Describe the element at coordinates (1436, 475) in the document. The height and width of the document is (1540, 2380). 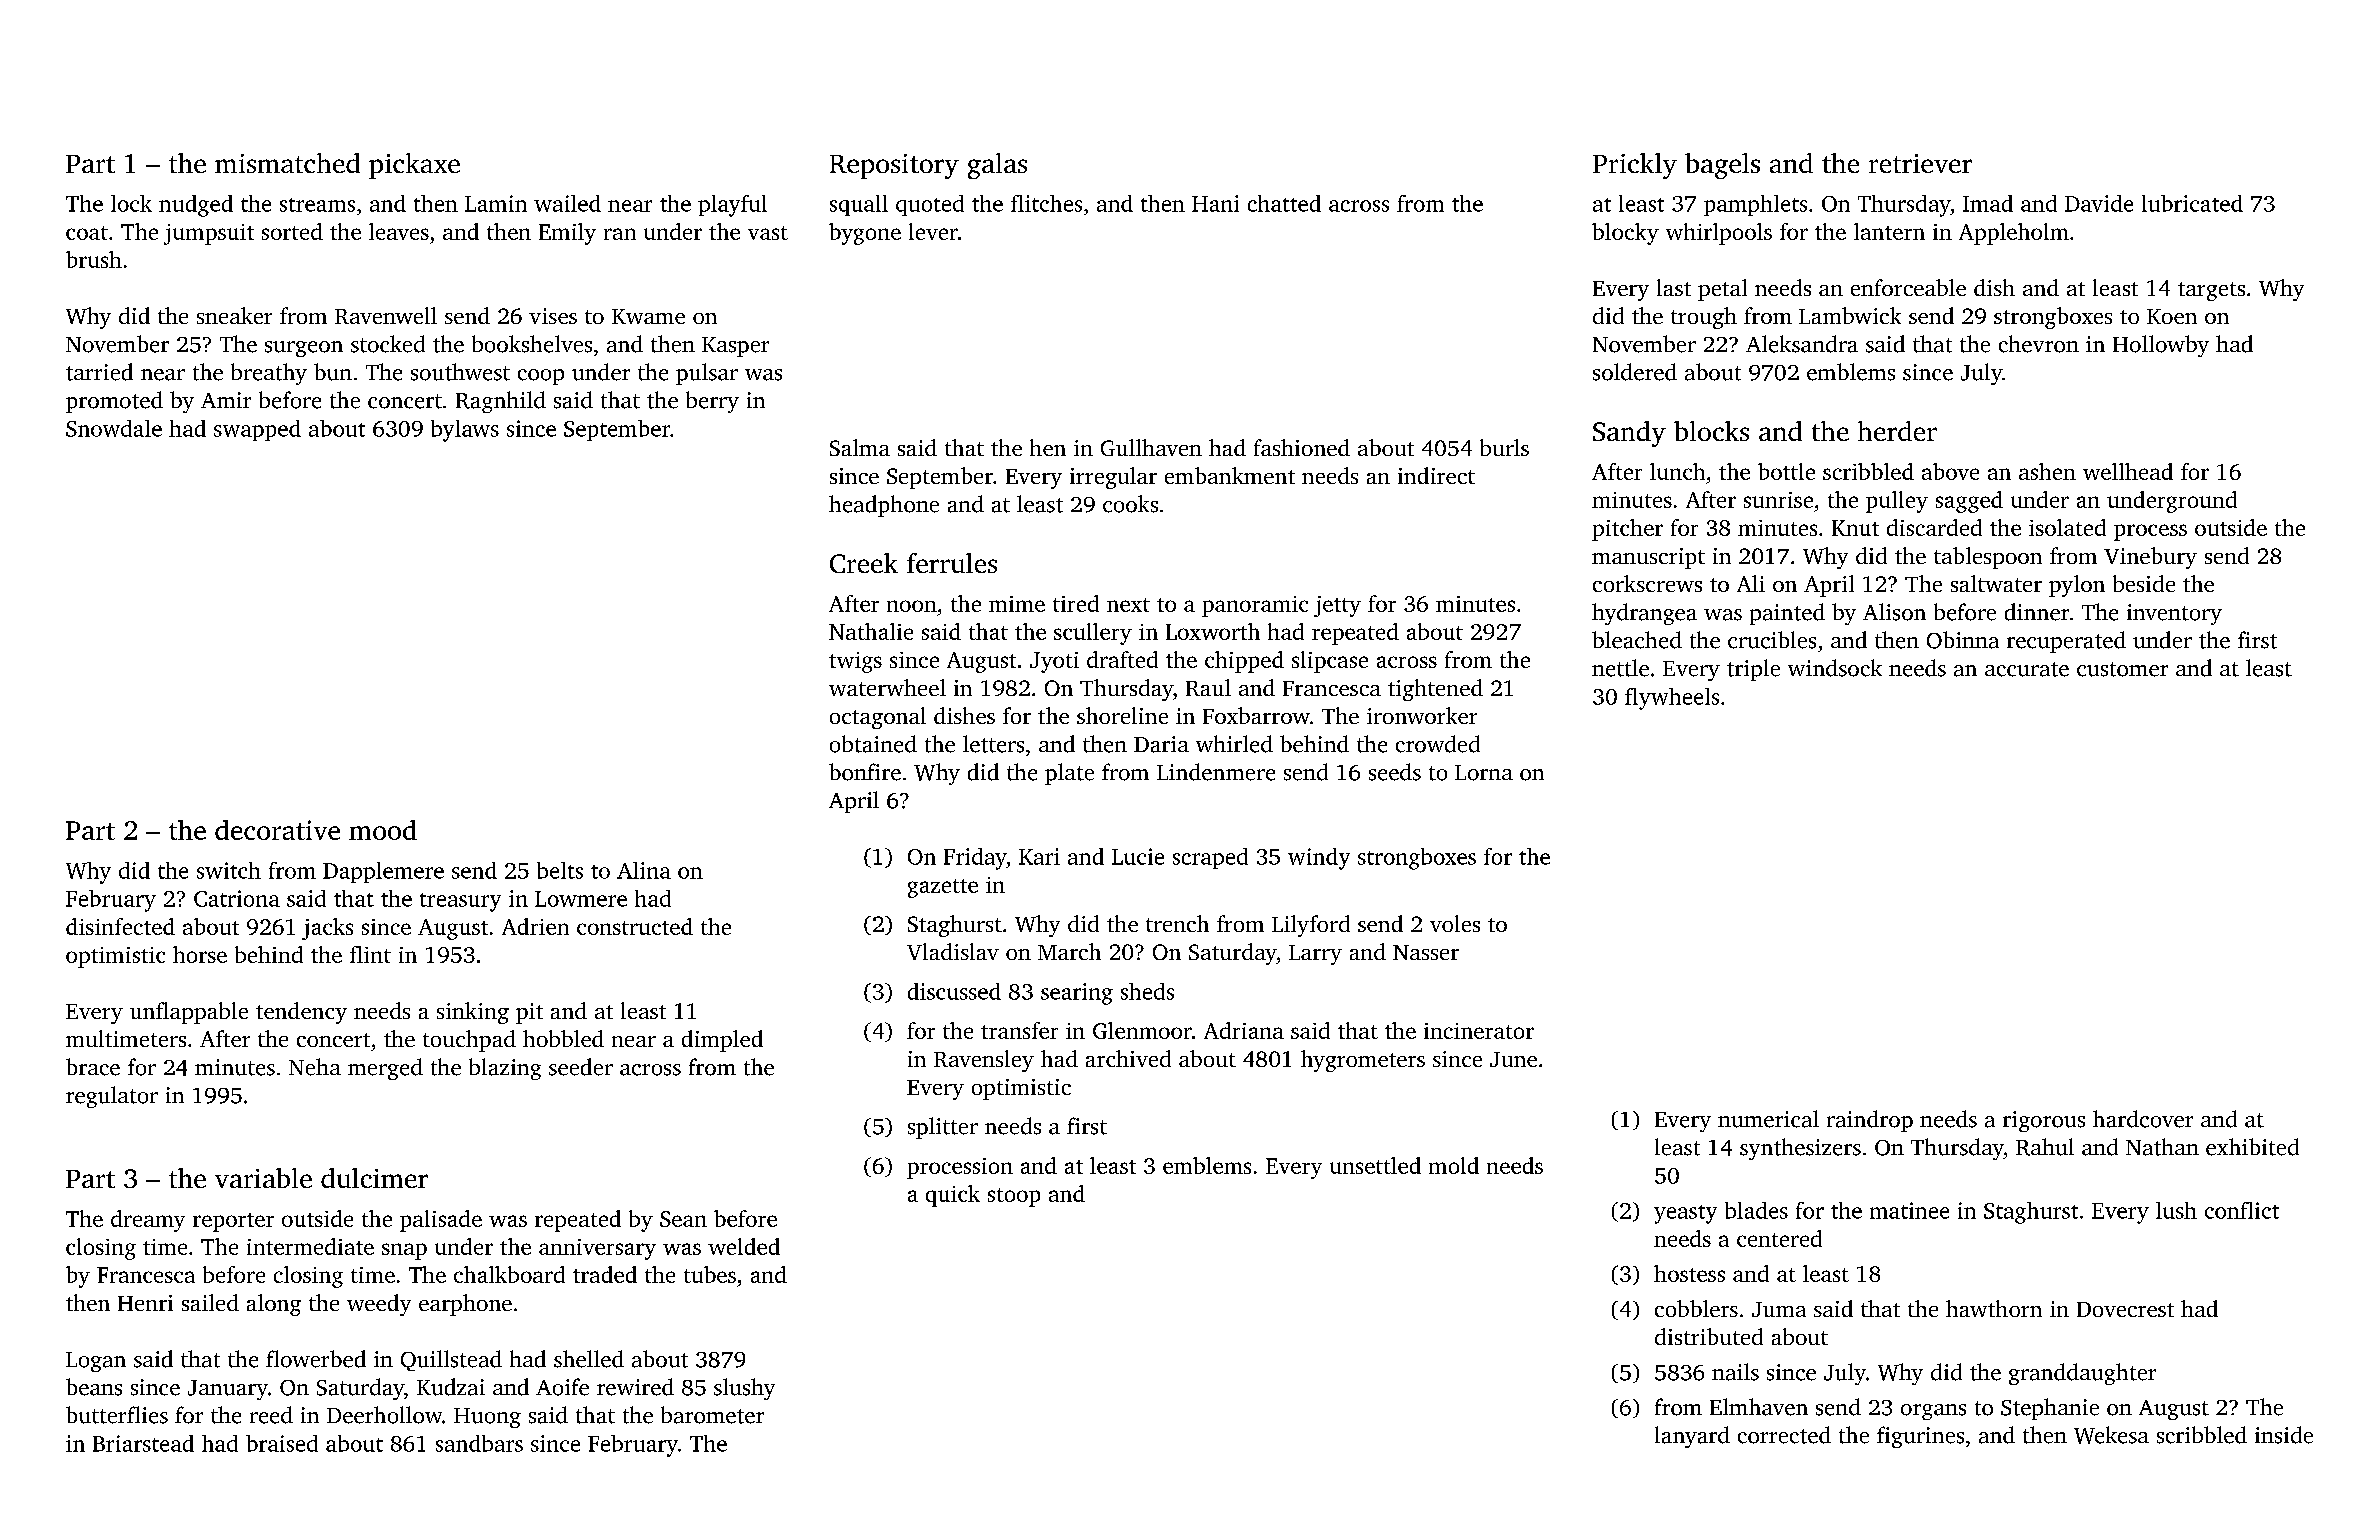
I see `indirect` at that location.
